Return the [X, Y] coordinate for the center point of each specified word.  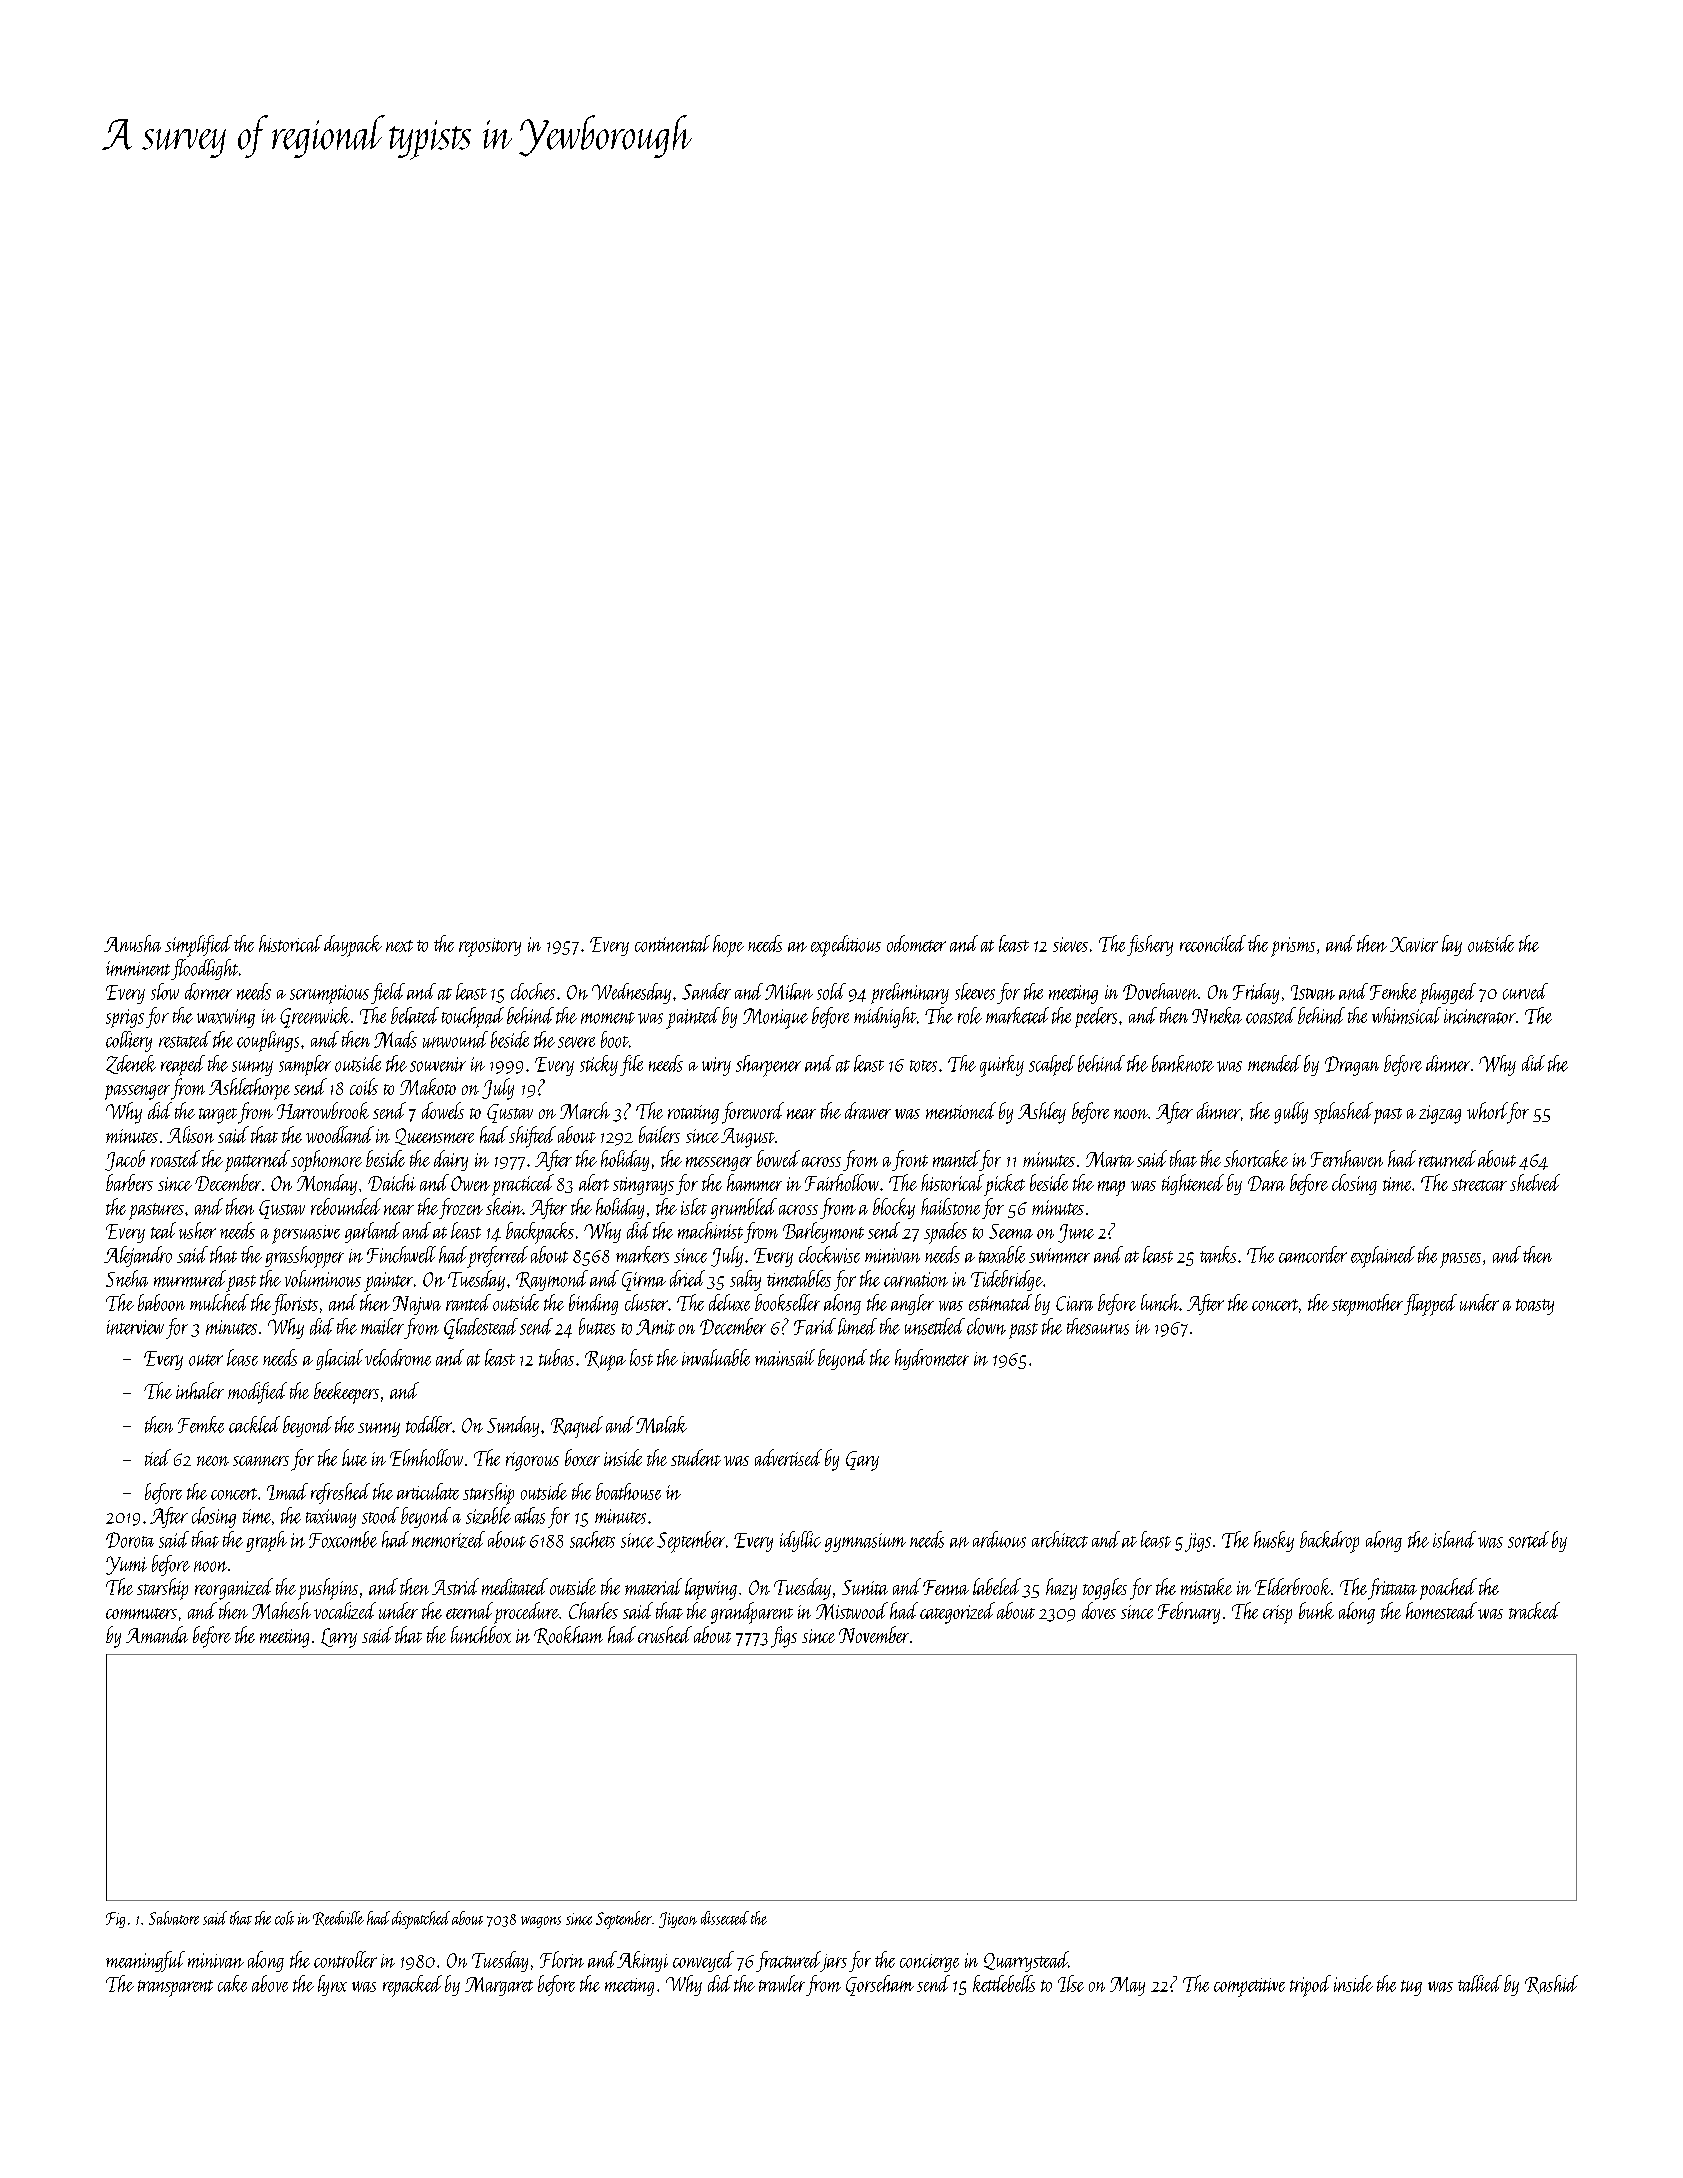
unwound [455, 1039]
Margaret [499, 1986]
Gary [862, 1461]
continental [672, 943]
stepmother [1367, 1305]
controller [345, 1959]
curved [1525, 991]
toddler [429, 1424]
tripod [1310, 1986]
